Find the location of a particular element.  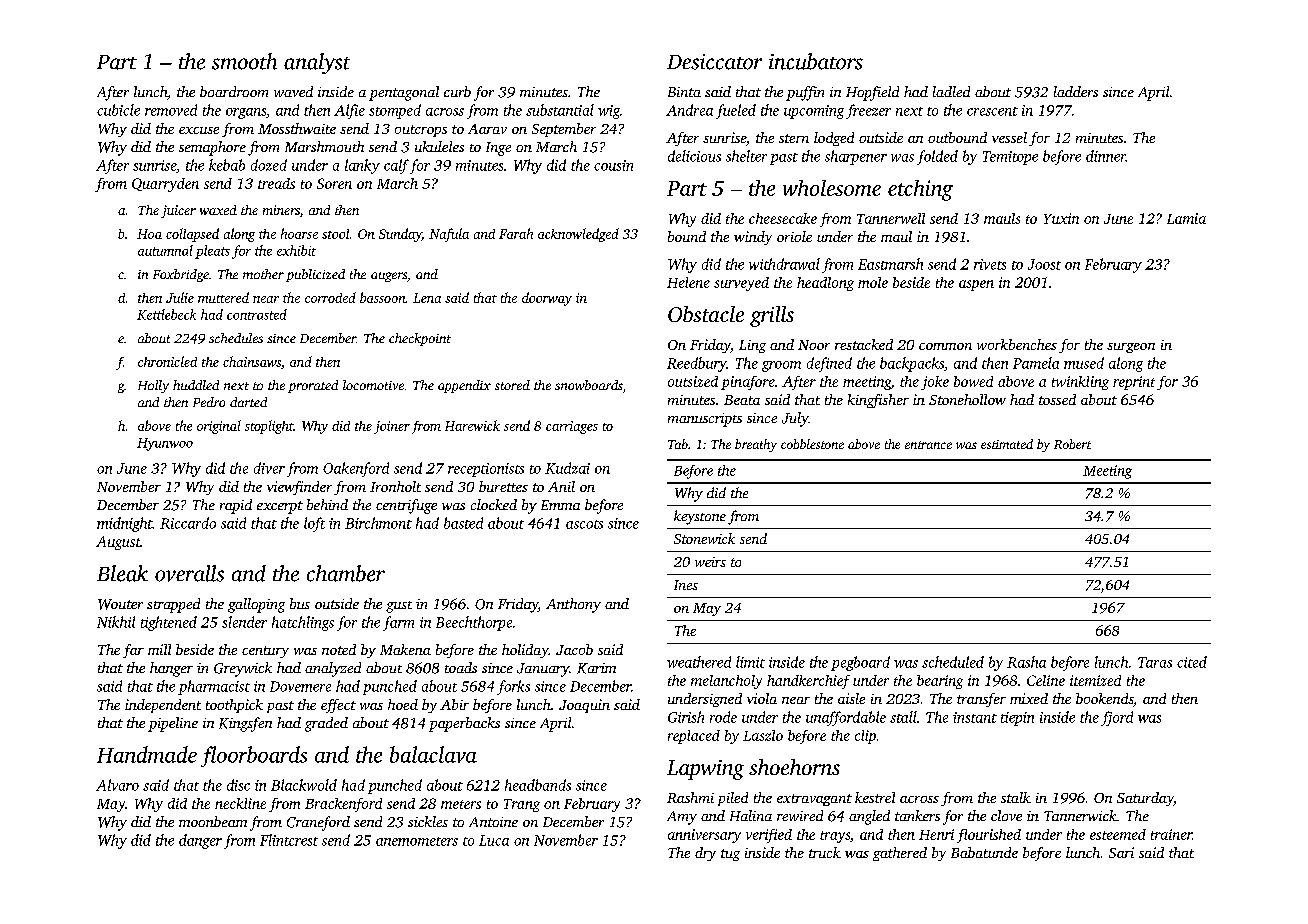

Stonewick is located at coordinates (704, 538).
